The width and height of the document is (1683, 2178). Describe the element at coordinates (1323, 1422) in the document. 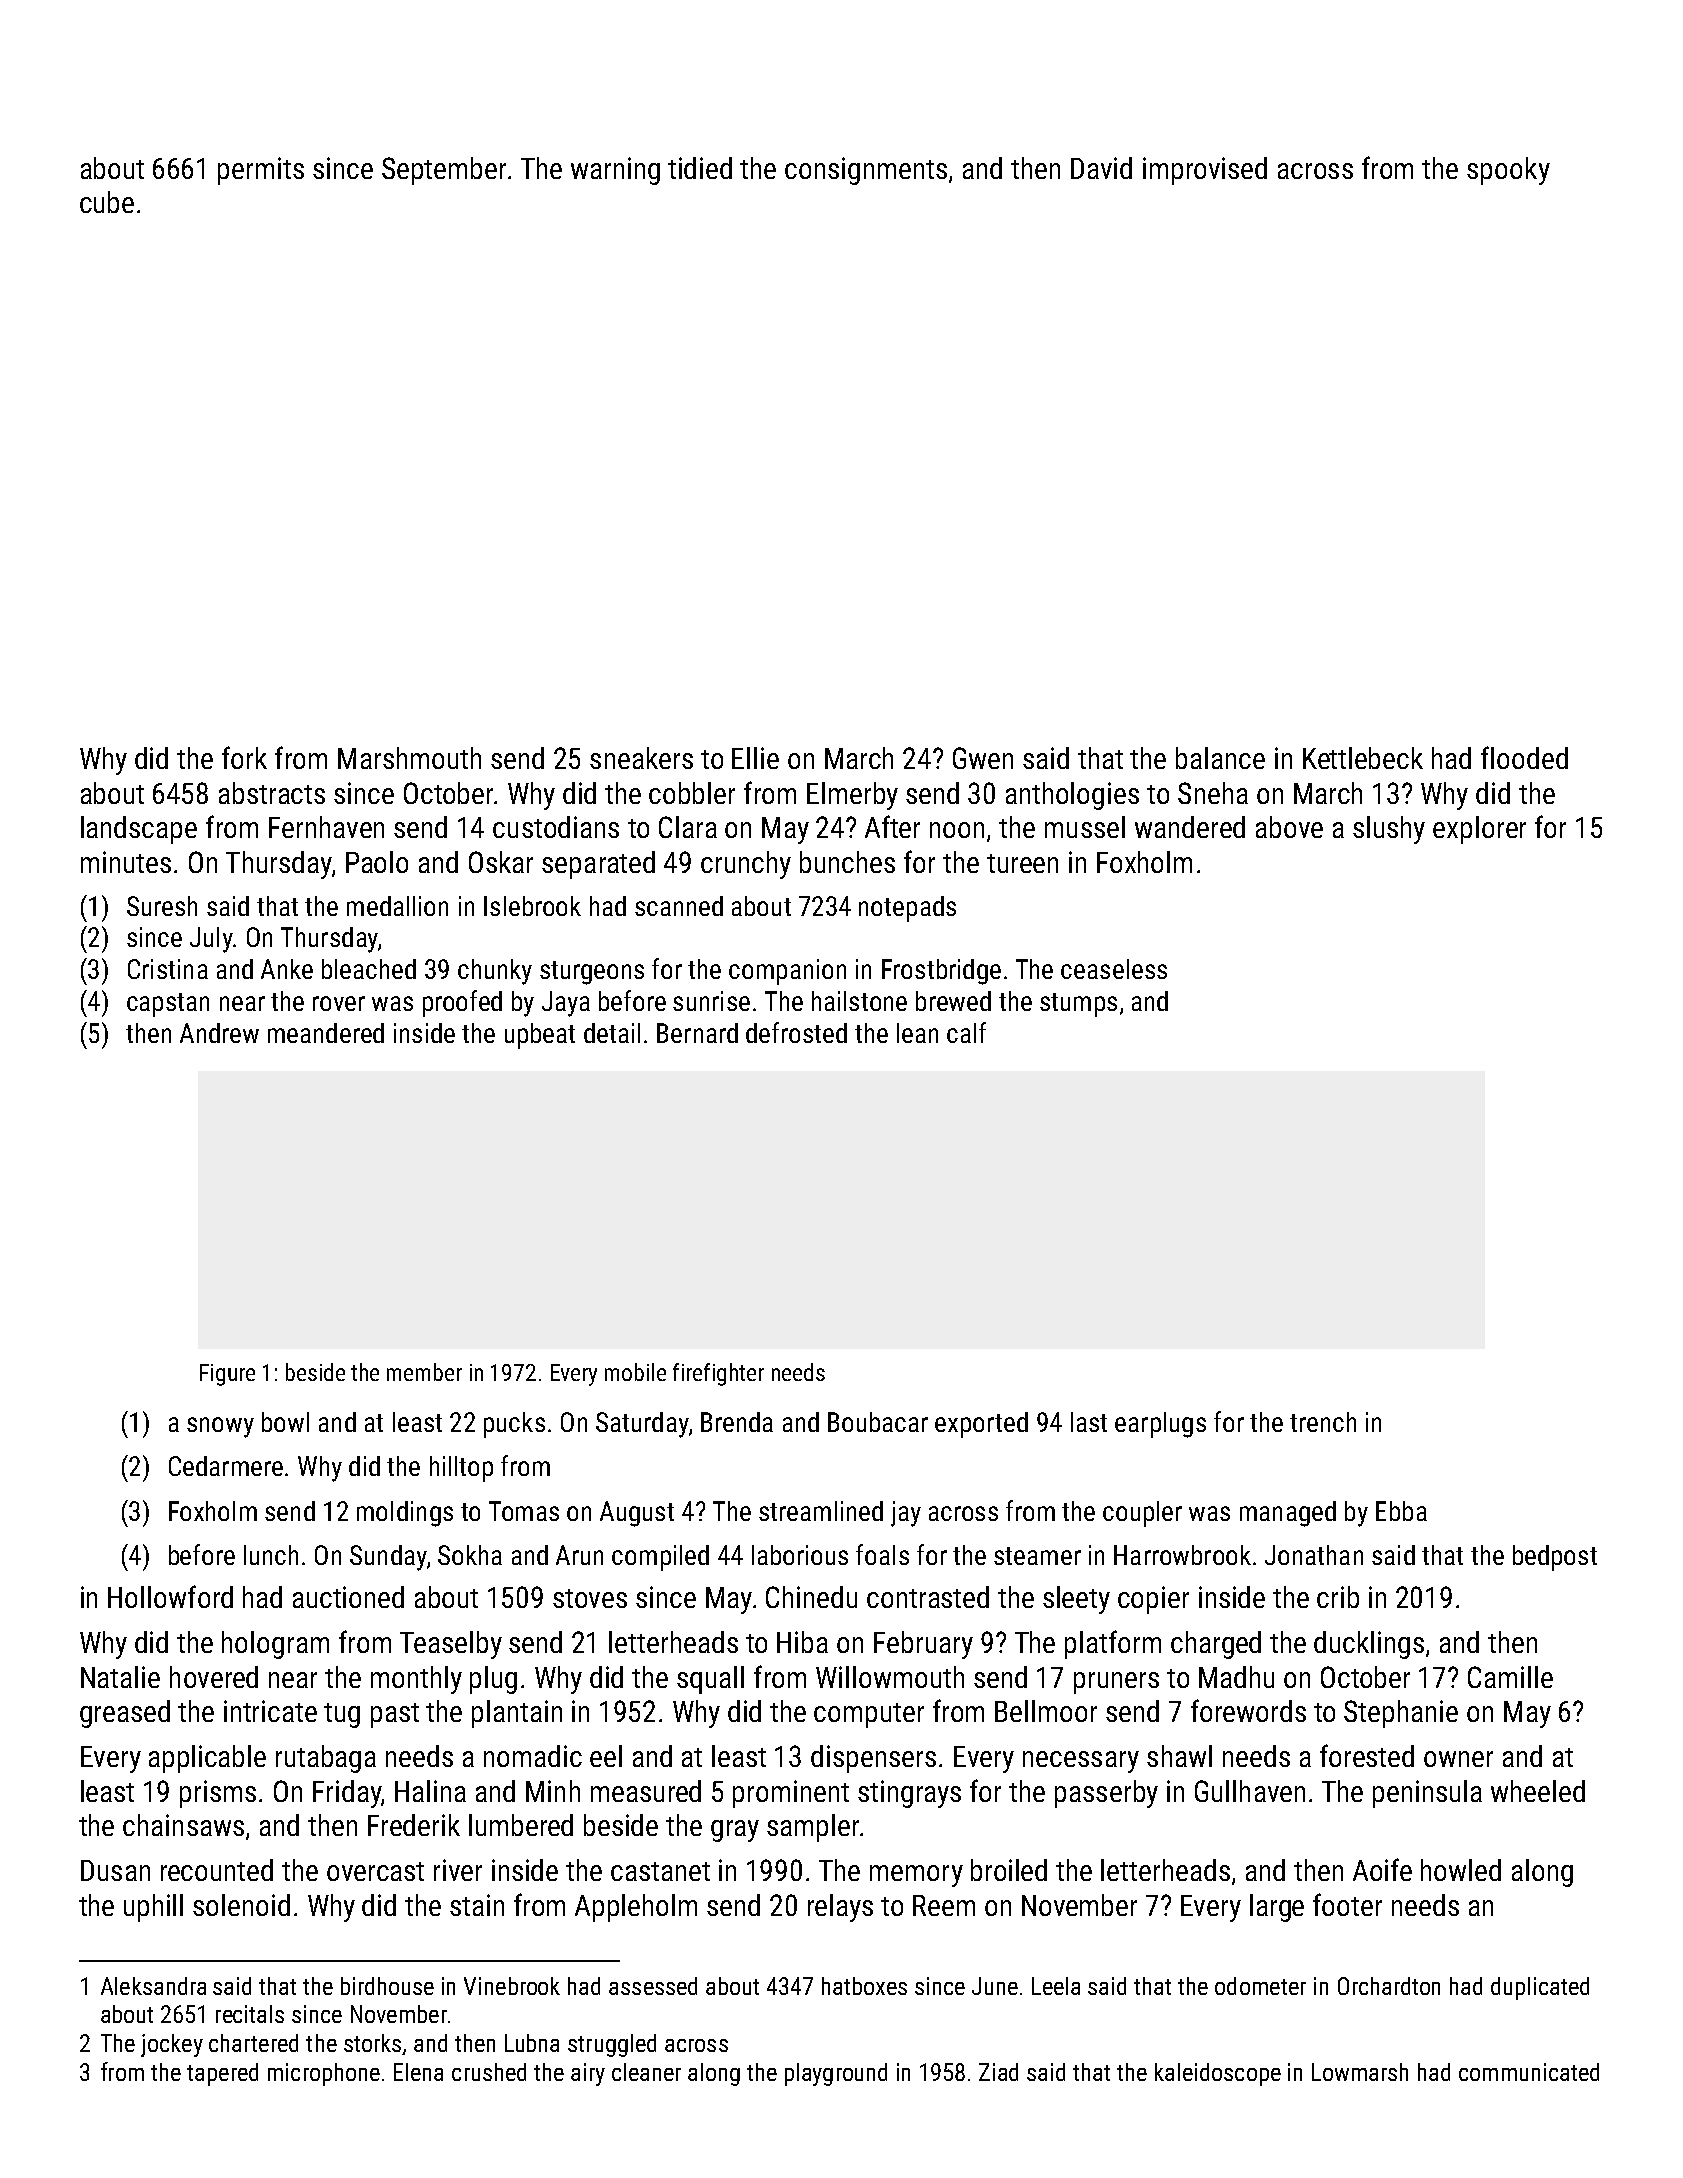

I see `trench` at that location.
